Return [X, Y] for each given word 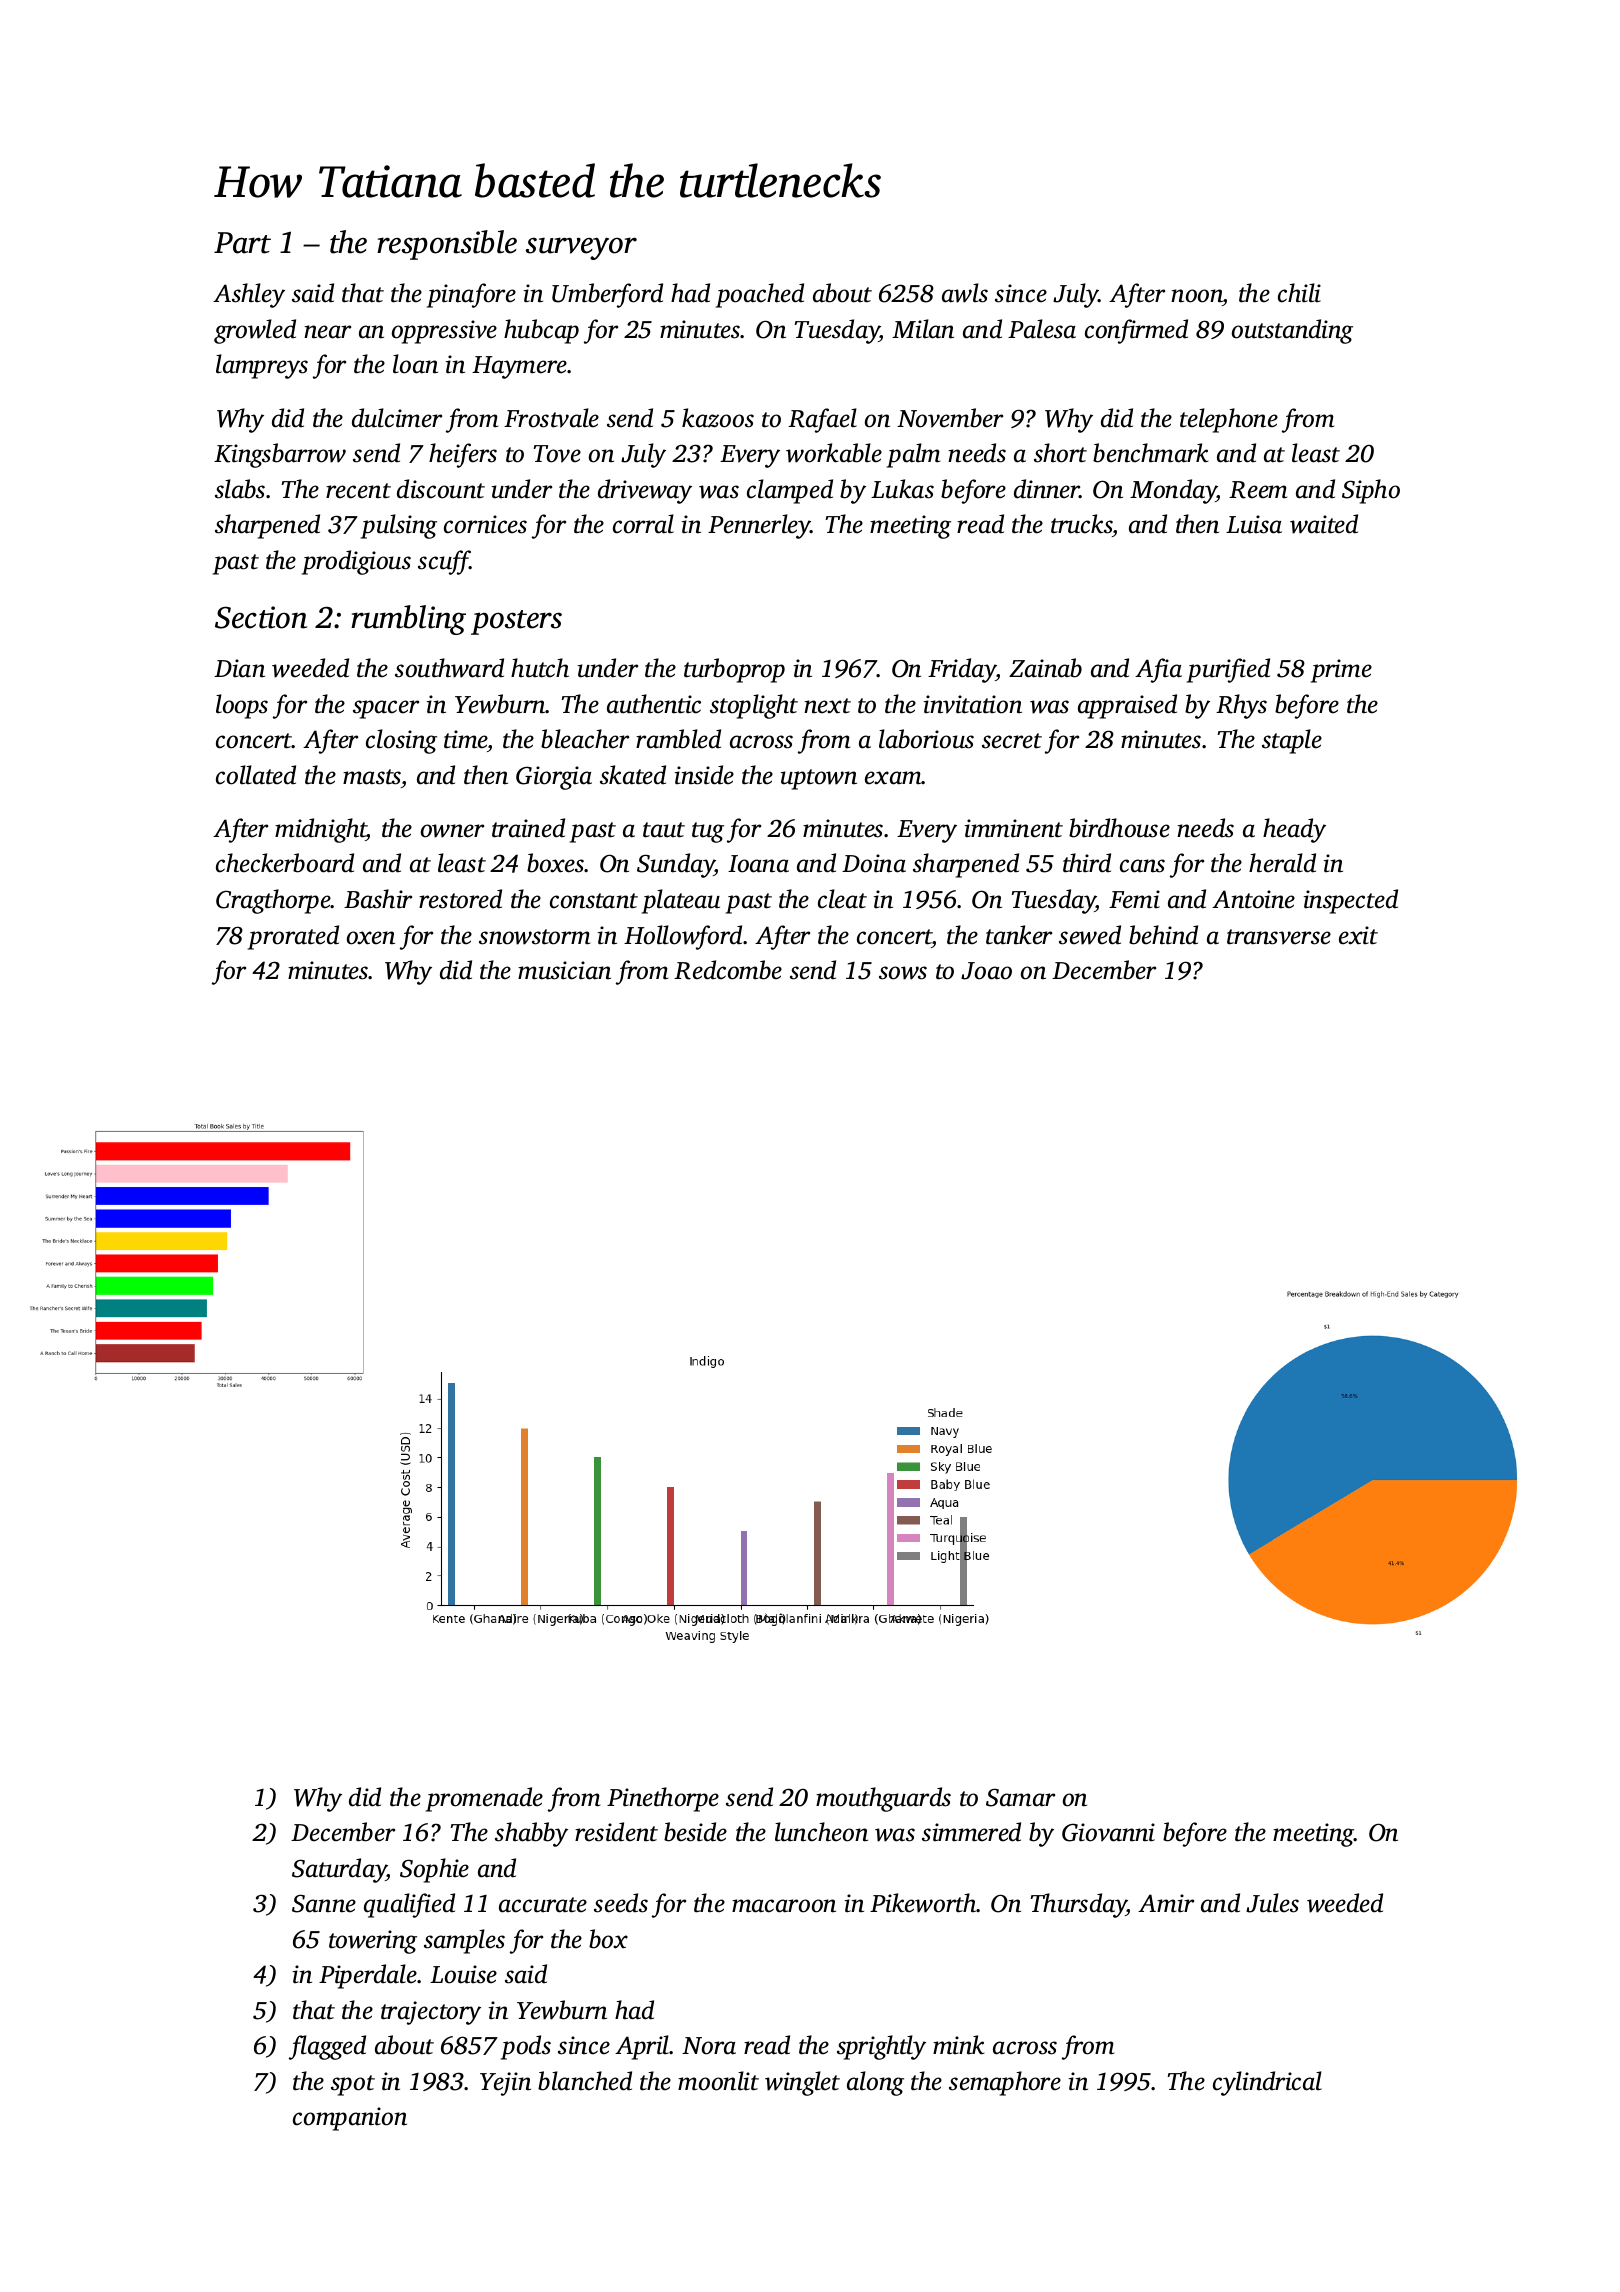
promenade [484, 1799]
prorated [293, 937]
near [327, 332]
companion [350, 2119]
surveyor [581, 248]
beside [695, 1832]
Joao [986, 971]
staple [1292, 741]
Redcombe [728, 970]
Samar [1020, 1797]
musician [564, 970]
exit [1358, 935]
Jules [1272, 1903]
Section [261, 617]
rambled [678, 739]
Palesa [1042, 329]
